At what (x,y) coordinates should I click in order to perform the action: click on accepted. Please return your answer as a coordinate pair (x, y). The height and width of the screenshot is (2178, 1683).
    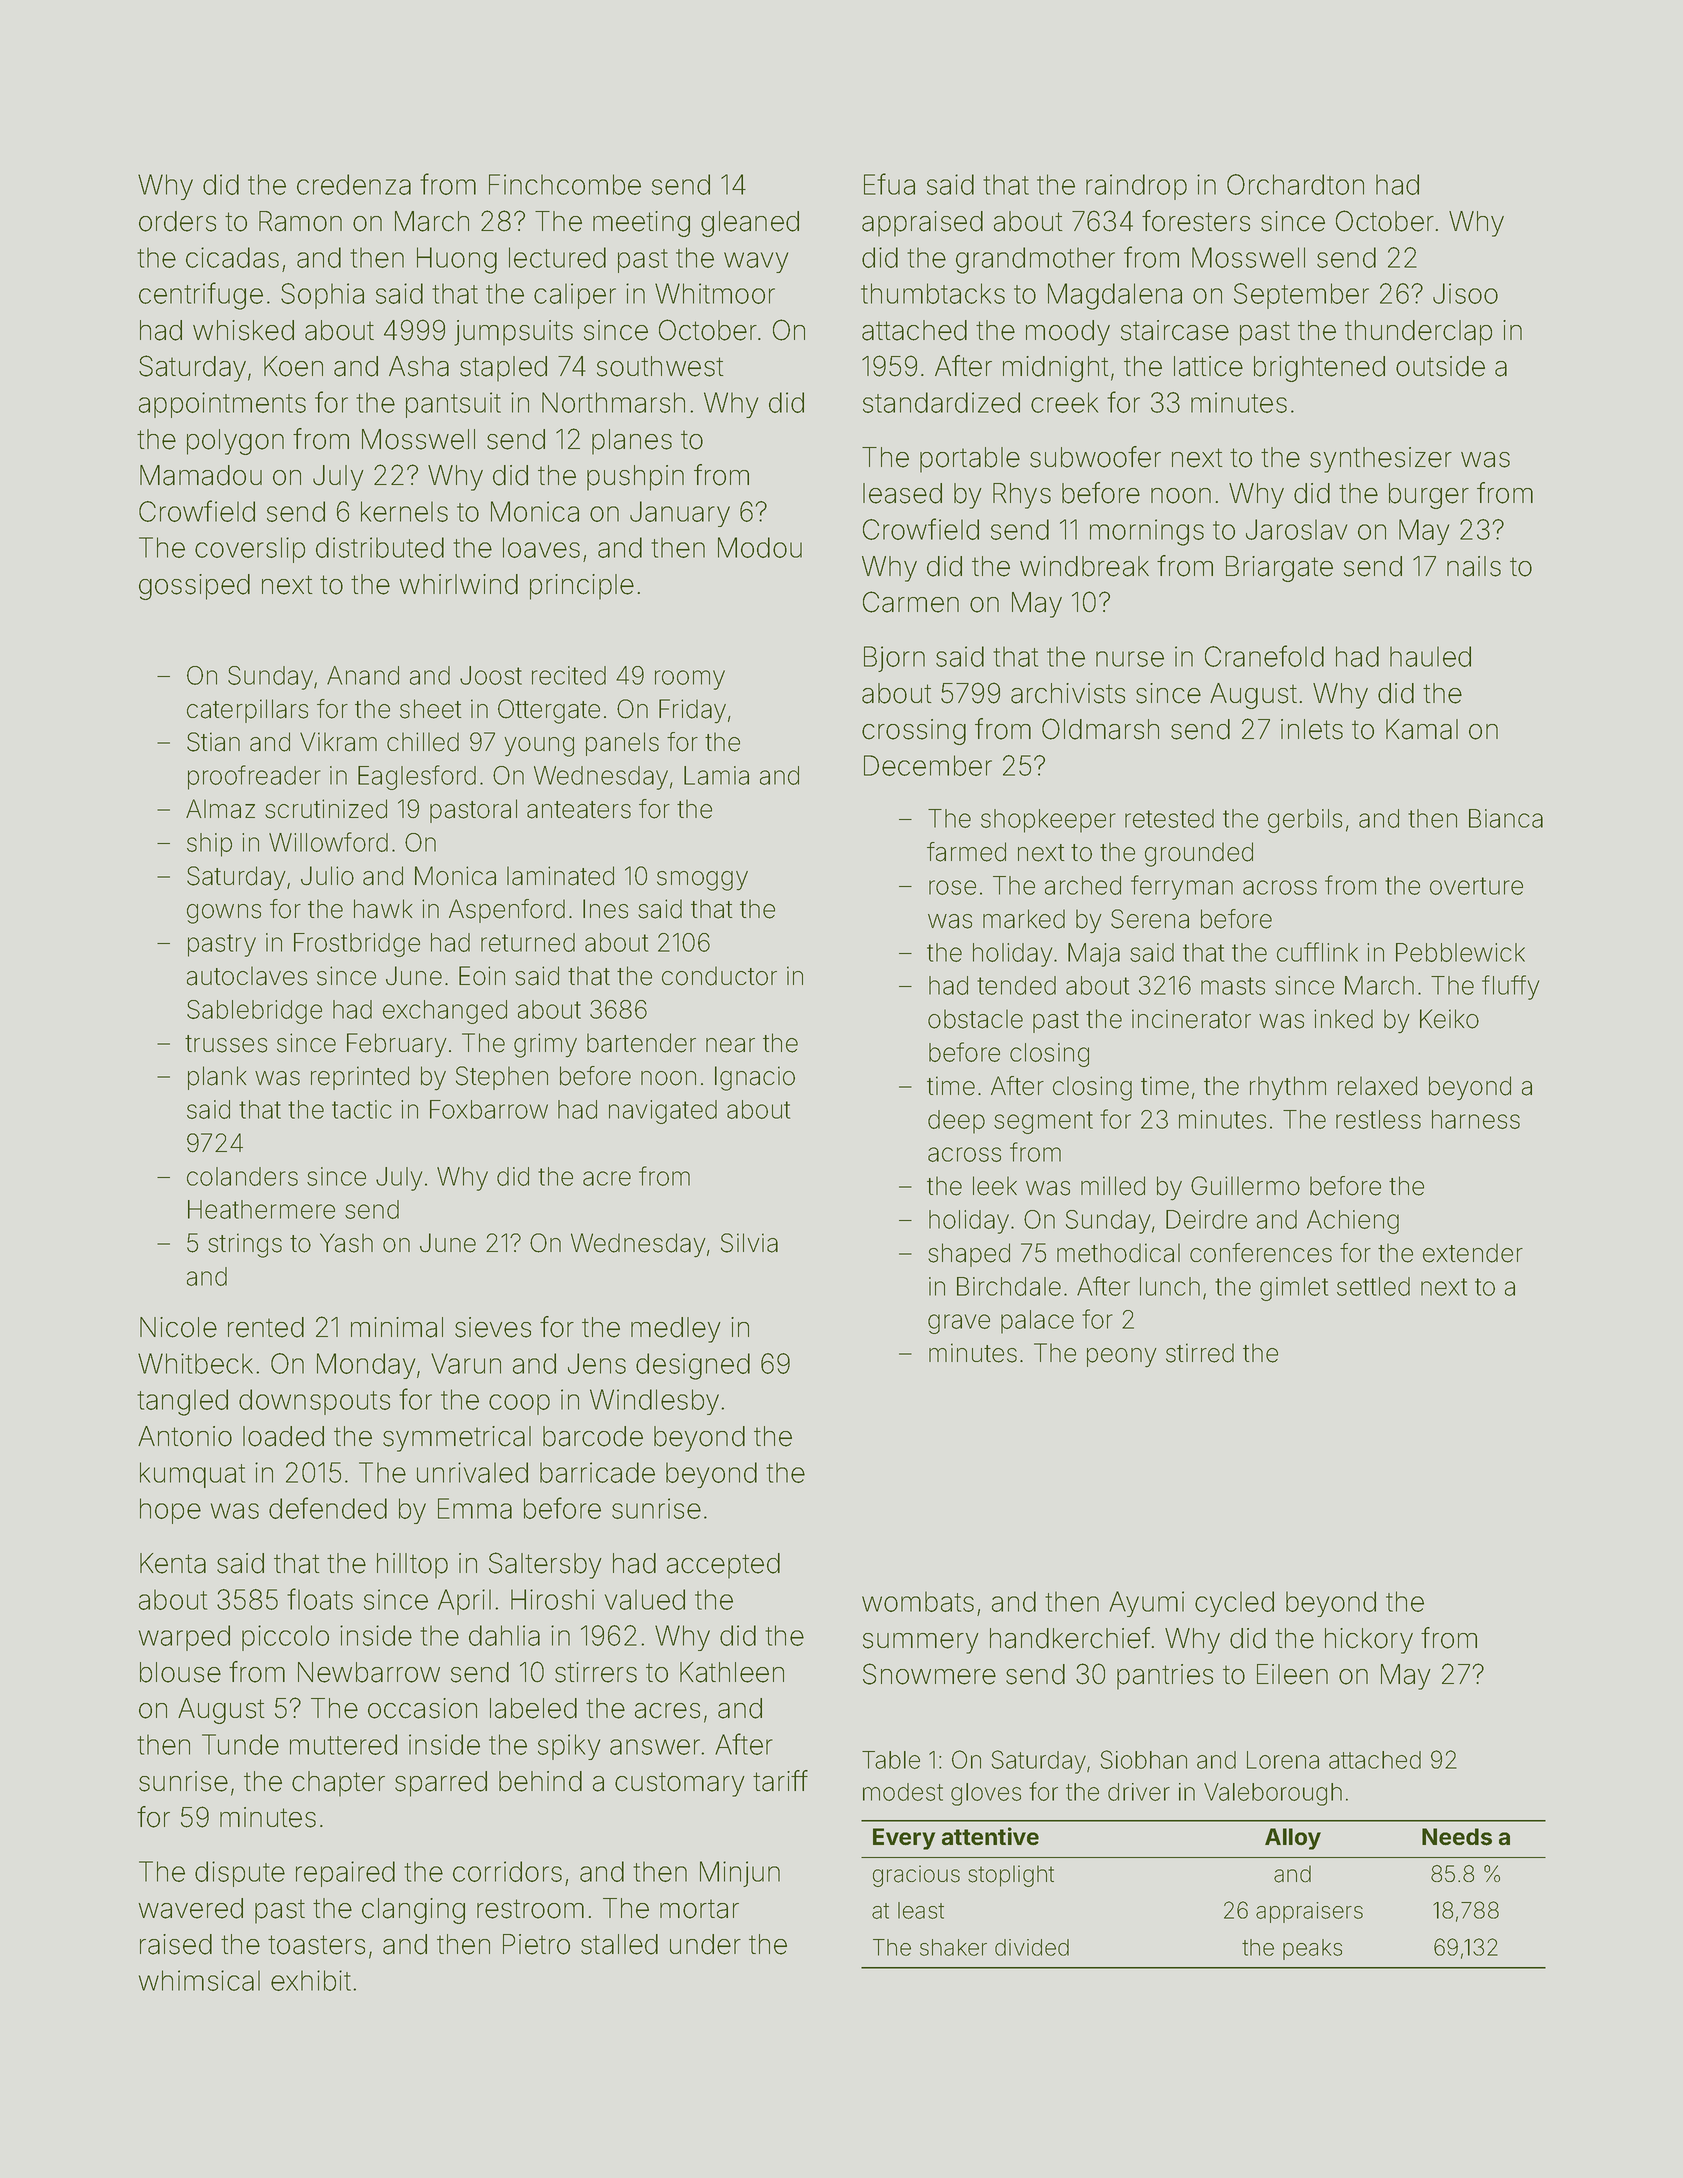
    Looking at the image, I should click on (723, 1566).
